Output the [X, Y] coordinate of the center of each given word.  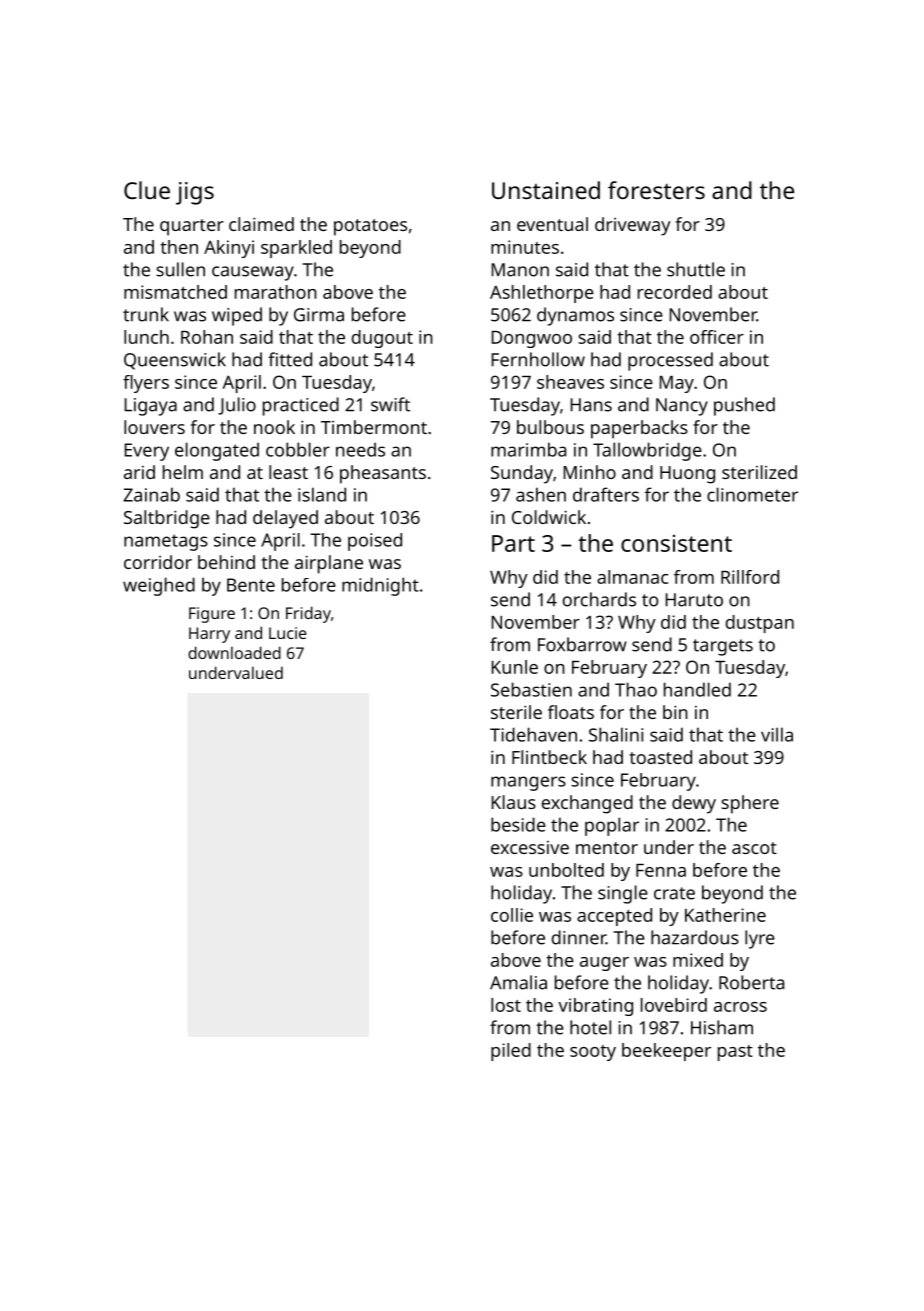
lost [506, 1005]
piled [511, 1052]
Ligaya [151, 407]
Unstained [546, 190]
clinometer [752, 494]
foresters [656, 190]
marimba [528, 449]
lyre [760, 939]
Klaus [514, 802]
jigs [195, 193]
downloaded [234, 652]
